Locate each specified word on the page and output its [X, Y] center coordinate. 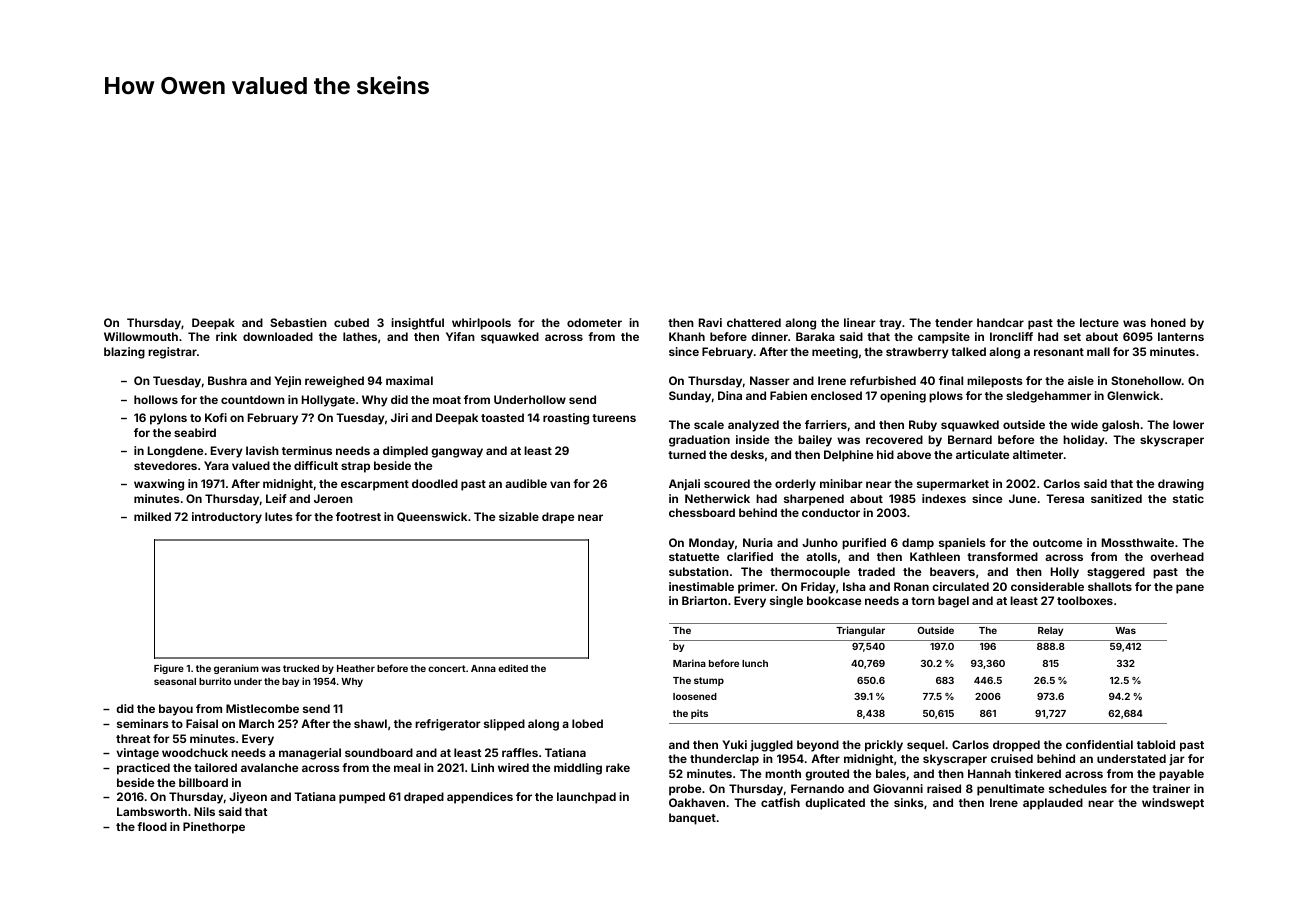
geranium [236, 669]
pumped [362, 798]
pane [1190, 589]
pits [699, 714]
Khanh [687, 336]
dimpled [405, 452]
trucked [301, 668]
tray [890, 324]
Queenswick [432, 517]
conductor [831, 512]
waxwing [159, 485]
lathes [360, 336]
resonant [1059, 352]
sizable [519, 516]
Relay [1050, 631]
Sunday [690, 397]
